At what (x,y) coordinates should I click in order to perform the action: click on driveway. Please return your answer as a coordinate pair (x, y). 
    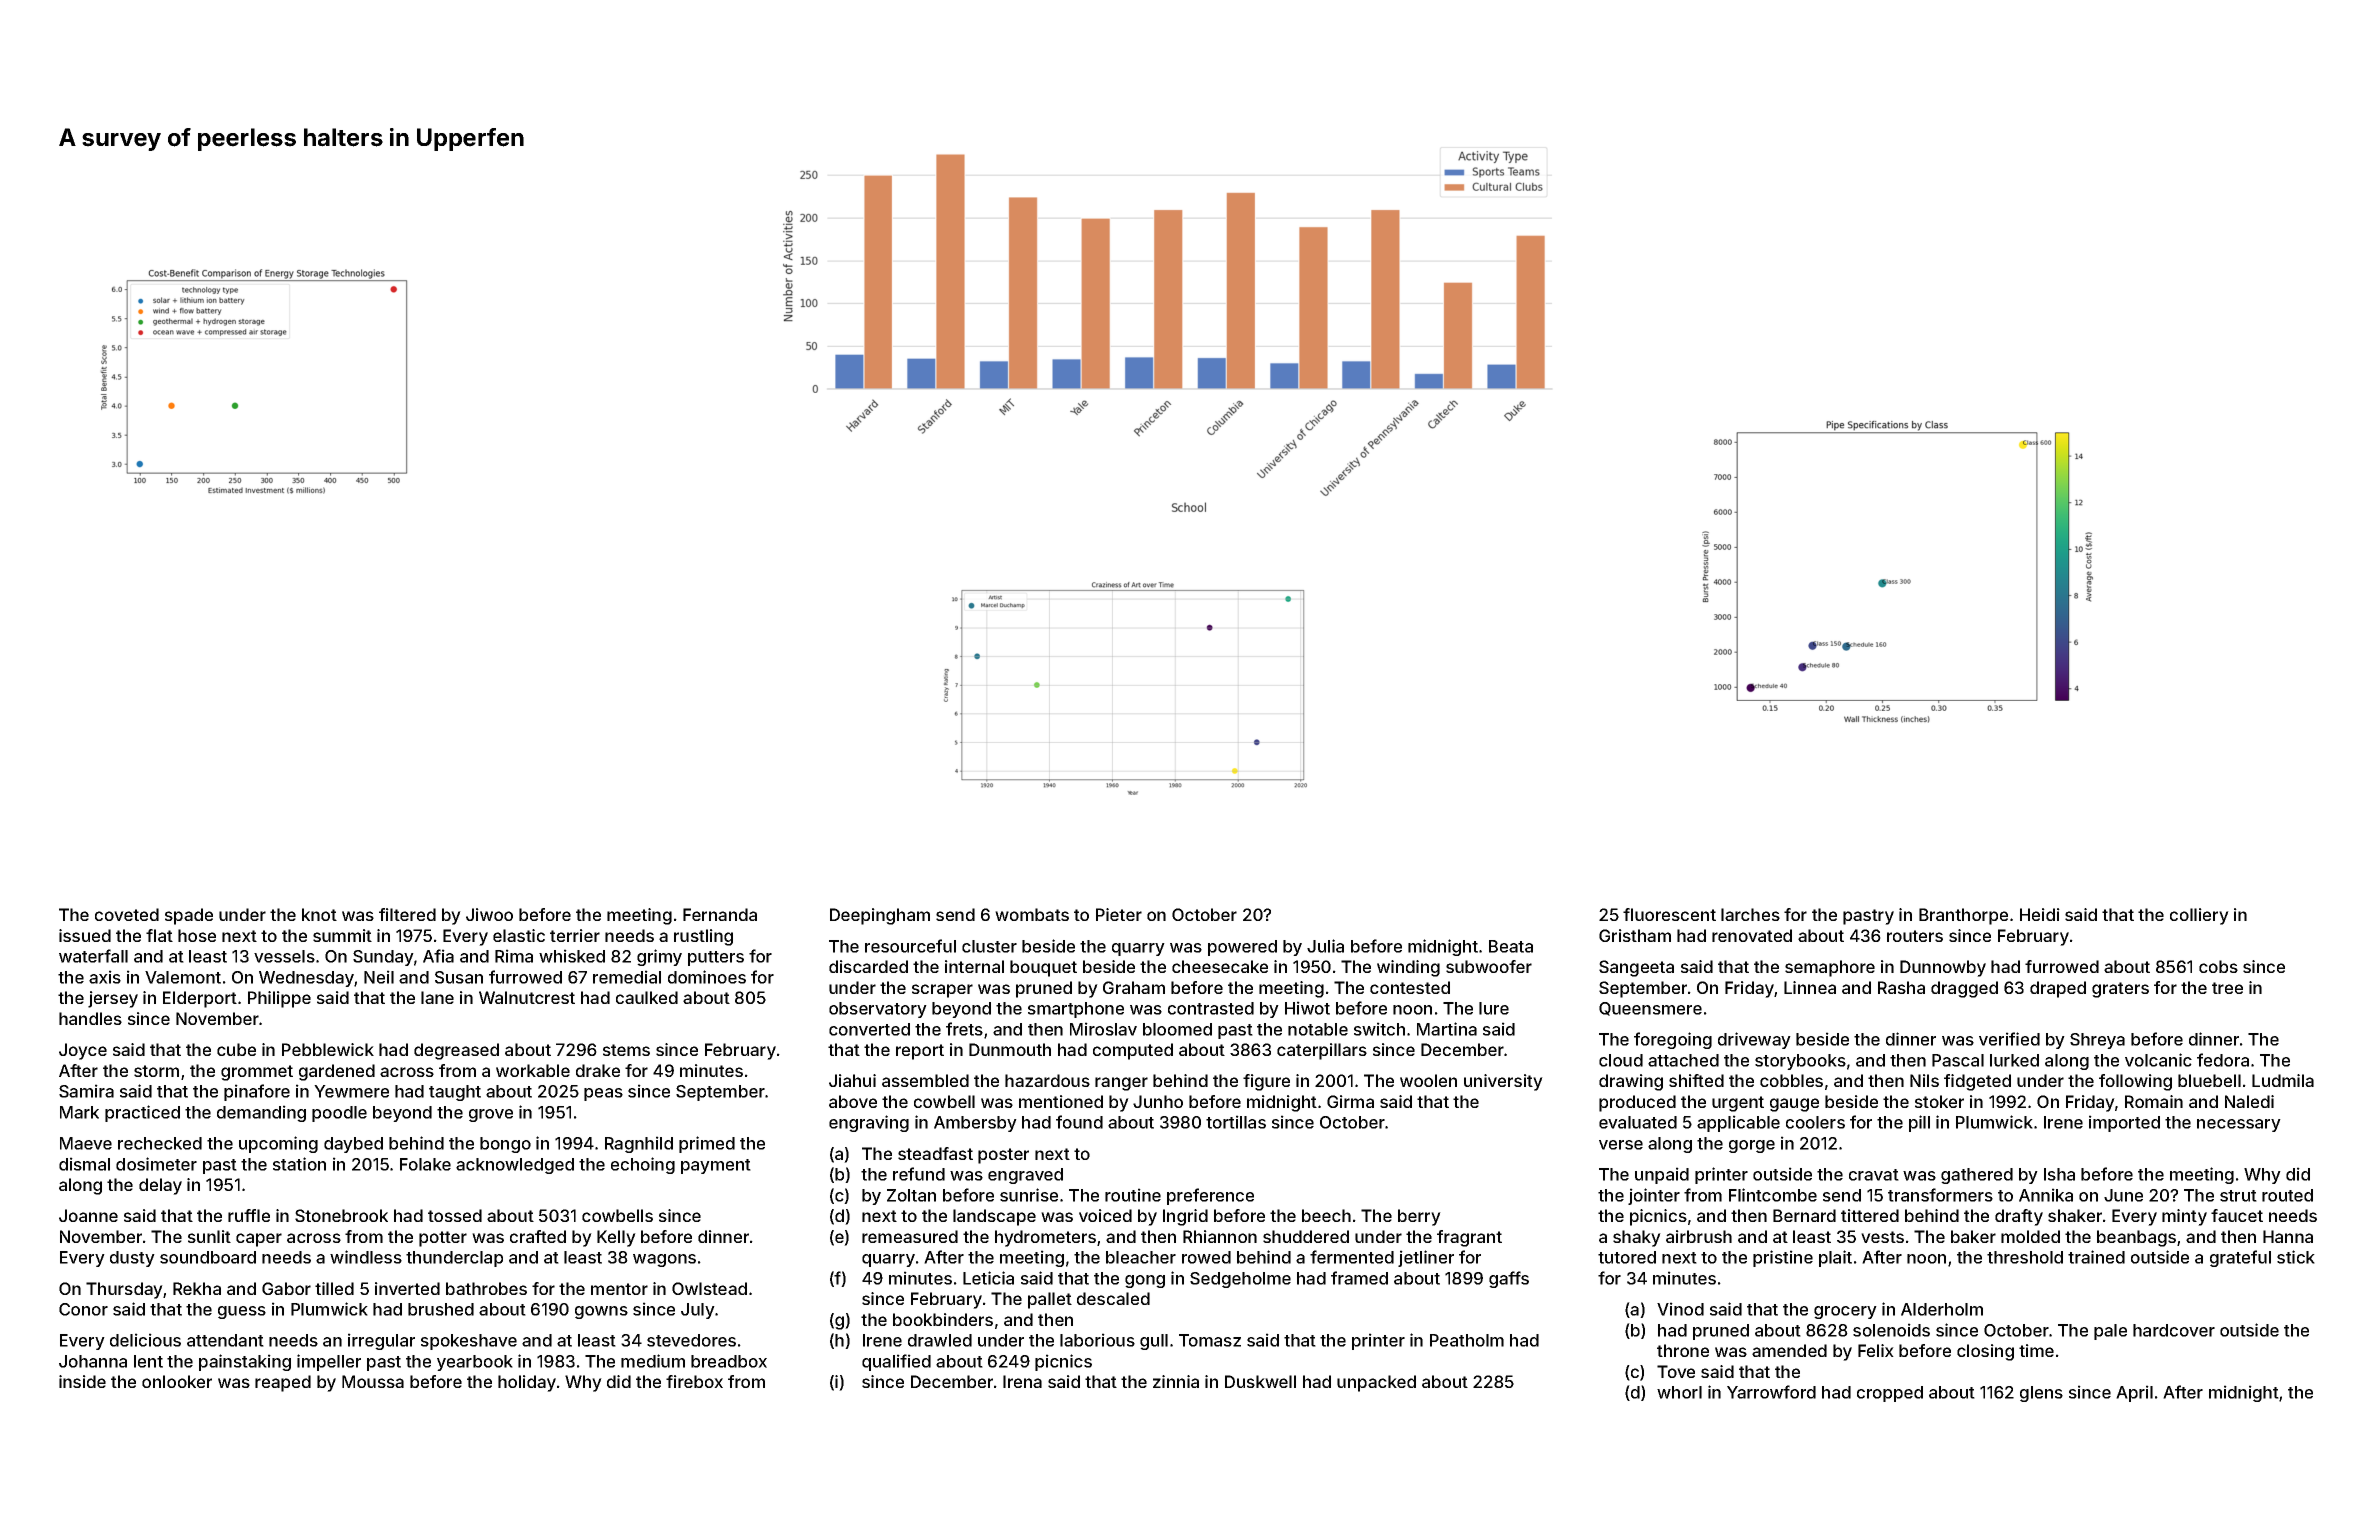
    Looking at the image, I should click on (1754, 1040).
